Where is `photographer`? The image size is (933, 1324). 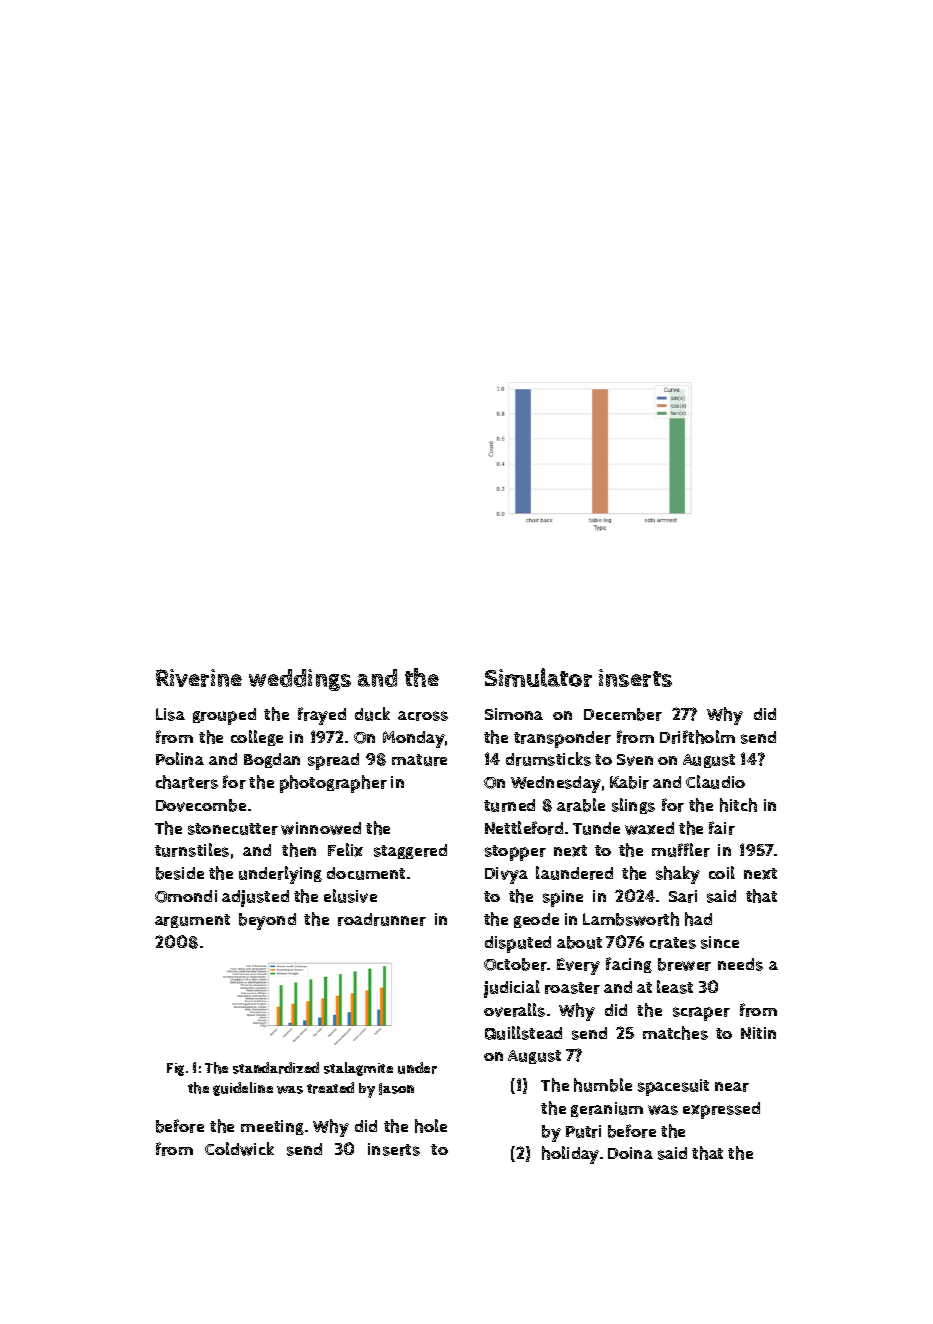 photographer is located at coordinates (333, 784).
